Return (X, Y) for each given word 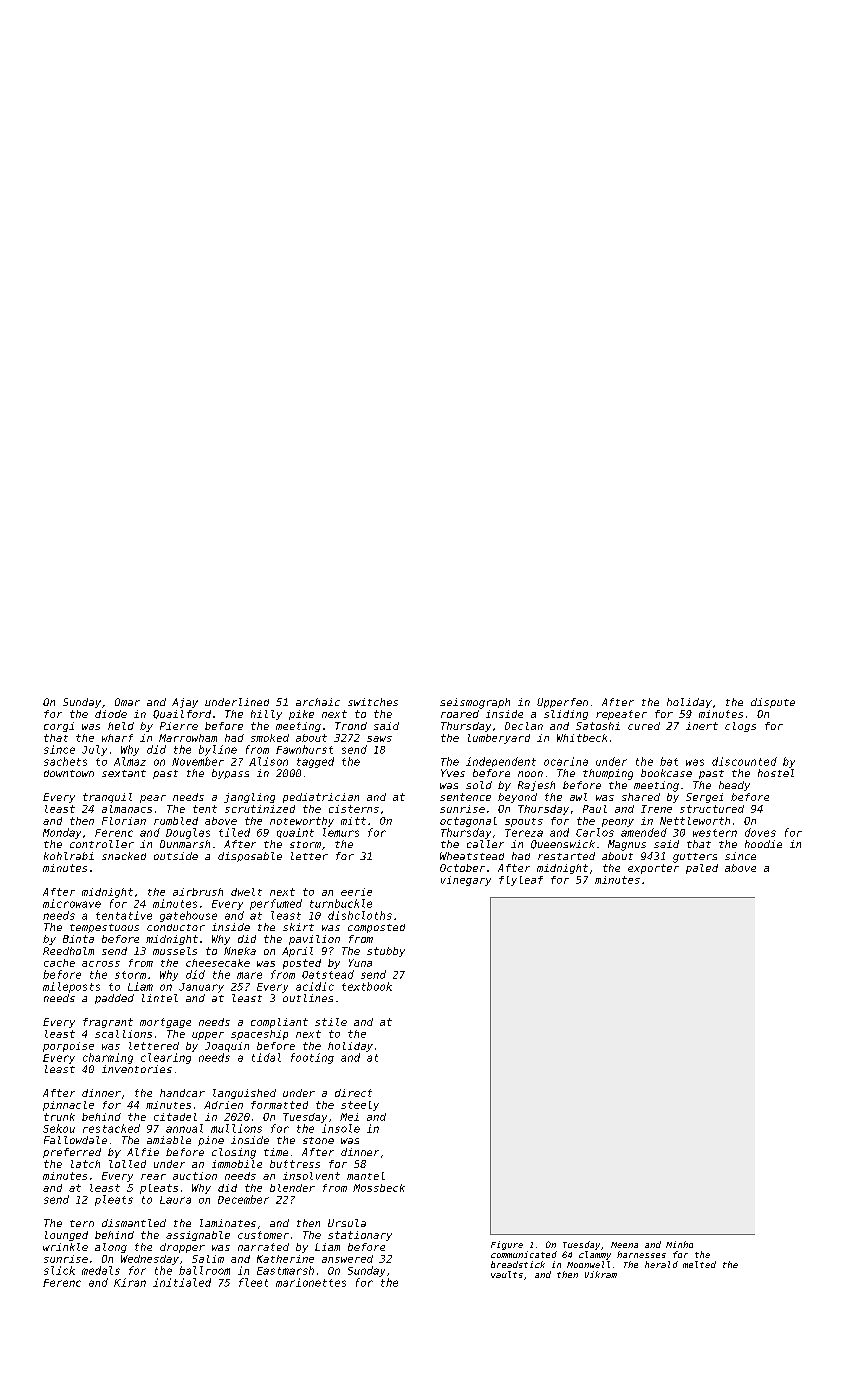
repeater (621, 715)
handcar (182, 1093)
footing (312, 1058)
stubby (386, 952)
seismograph (475, 703)
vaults (507, 1274)
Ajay (185, 703)
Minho (679, 1244)
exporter (653, 869)
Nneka (240, 951)
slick (59, 1270)
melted (699, 1264)
